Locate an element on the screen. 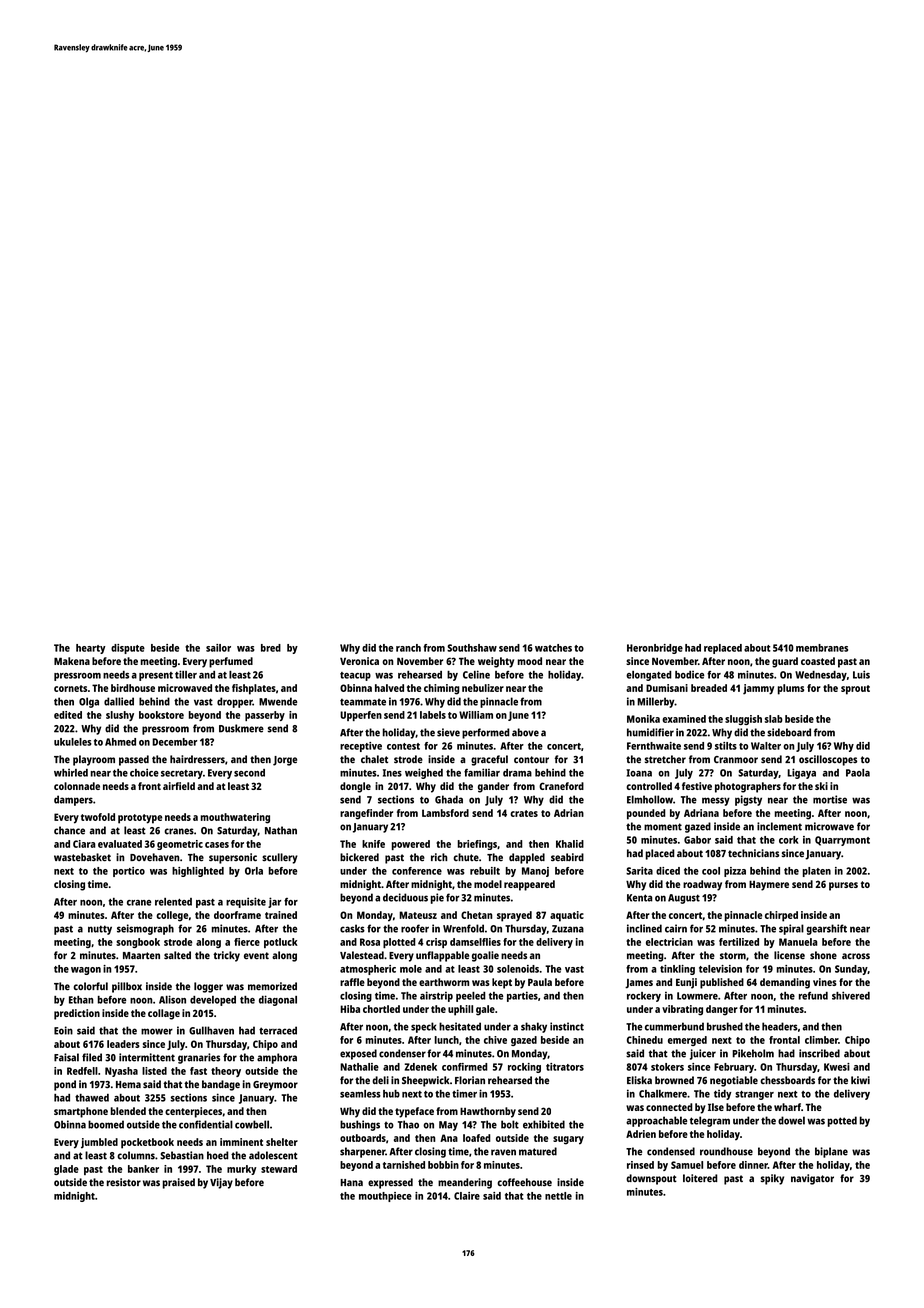  rocking is located at coordinates (524, 1068).
